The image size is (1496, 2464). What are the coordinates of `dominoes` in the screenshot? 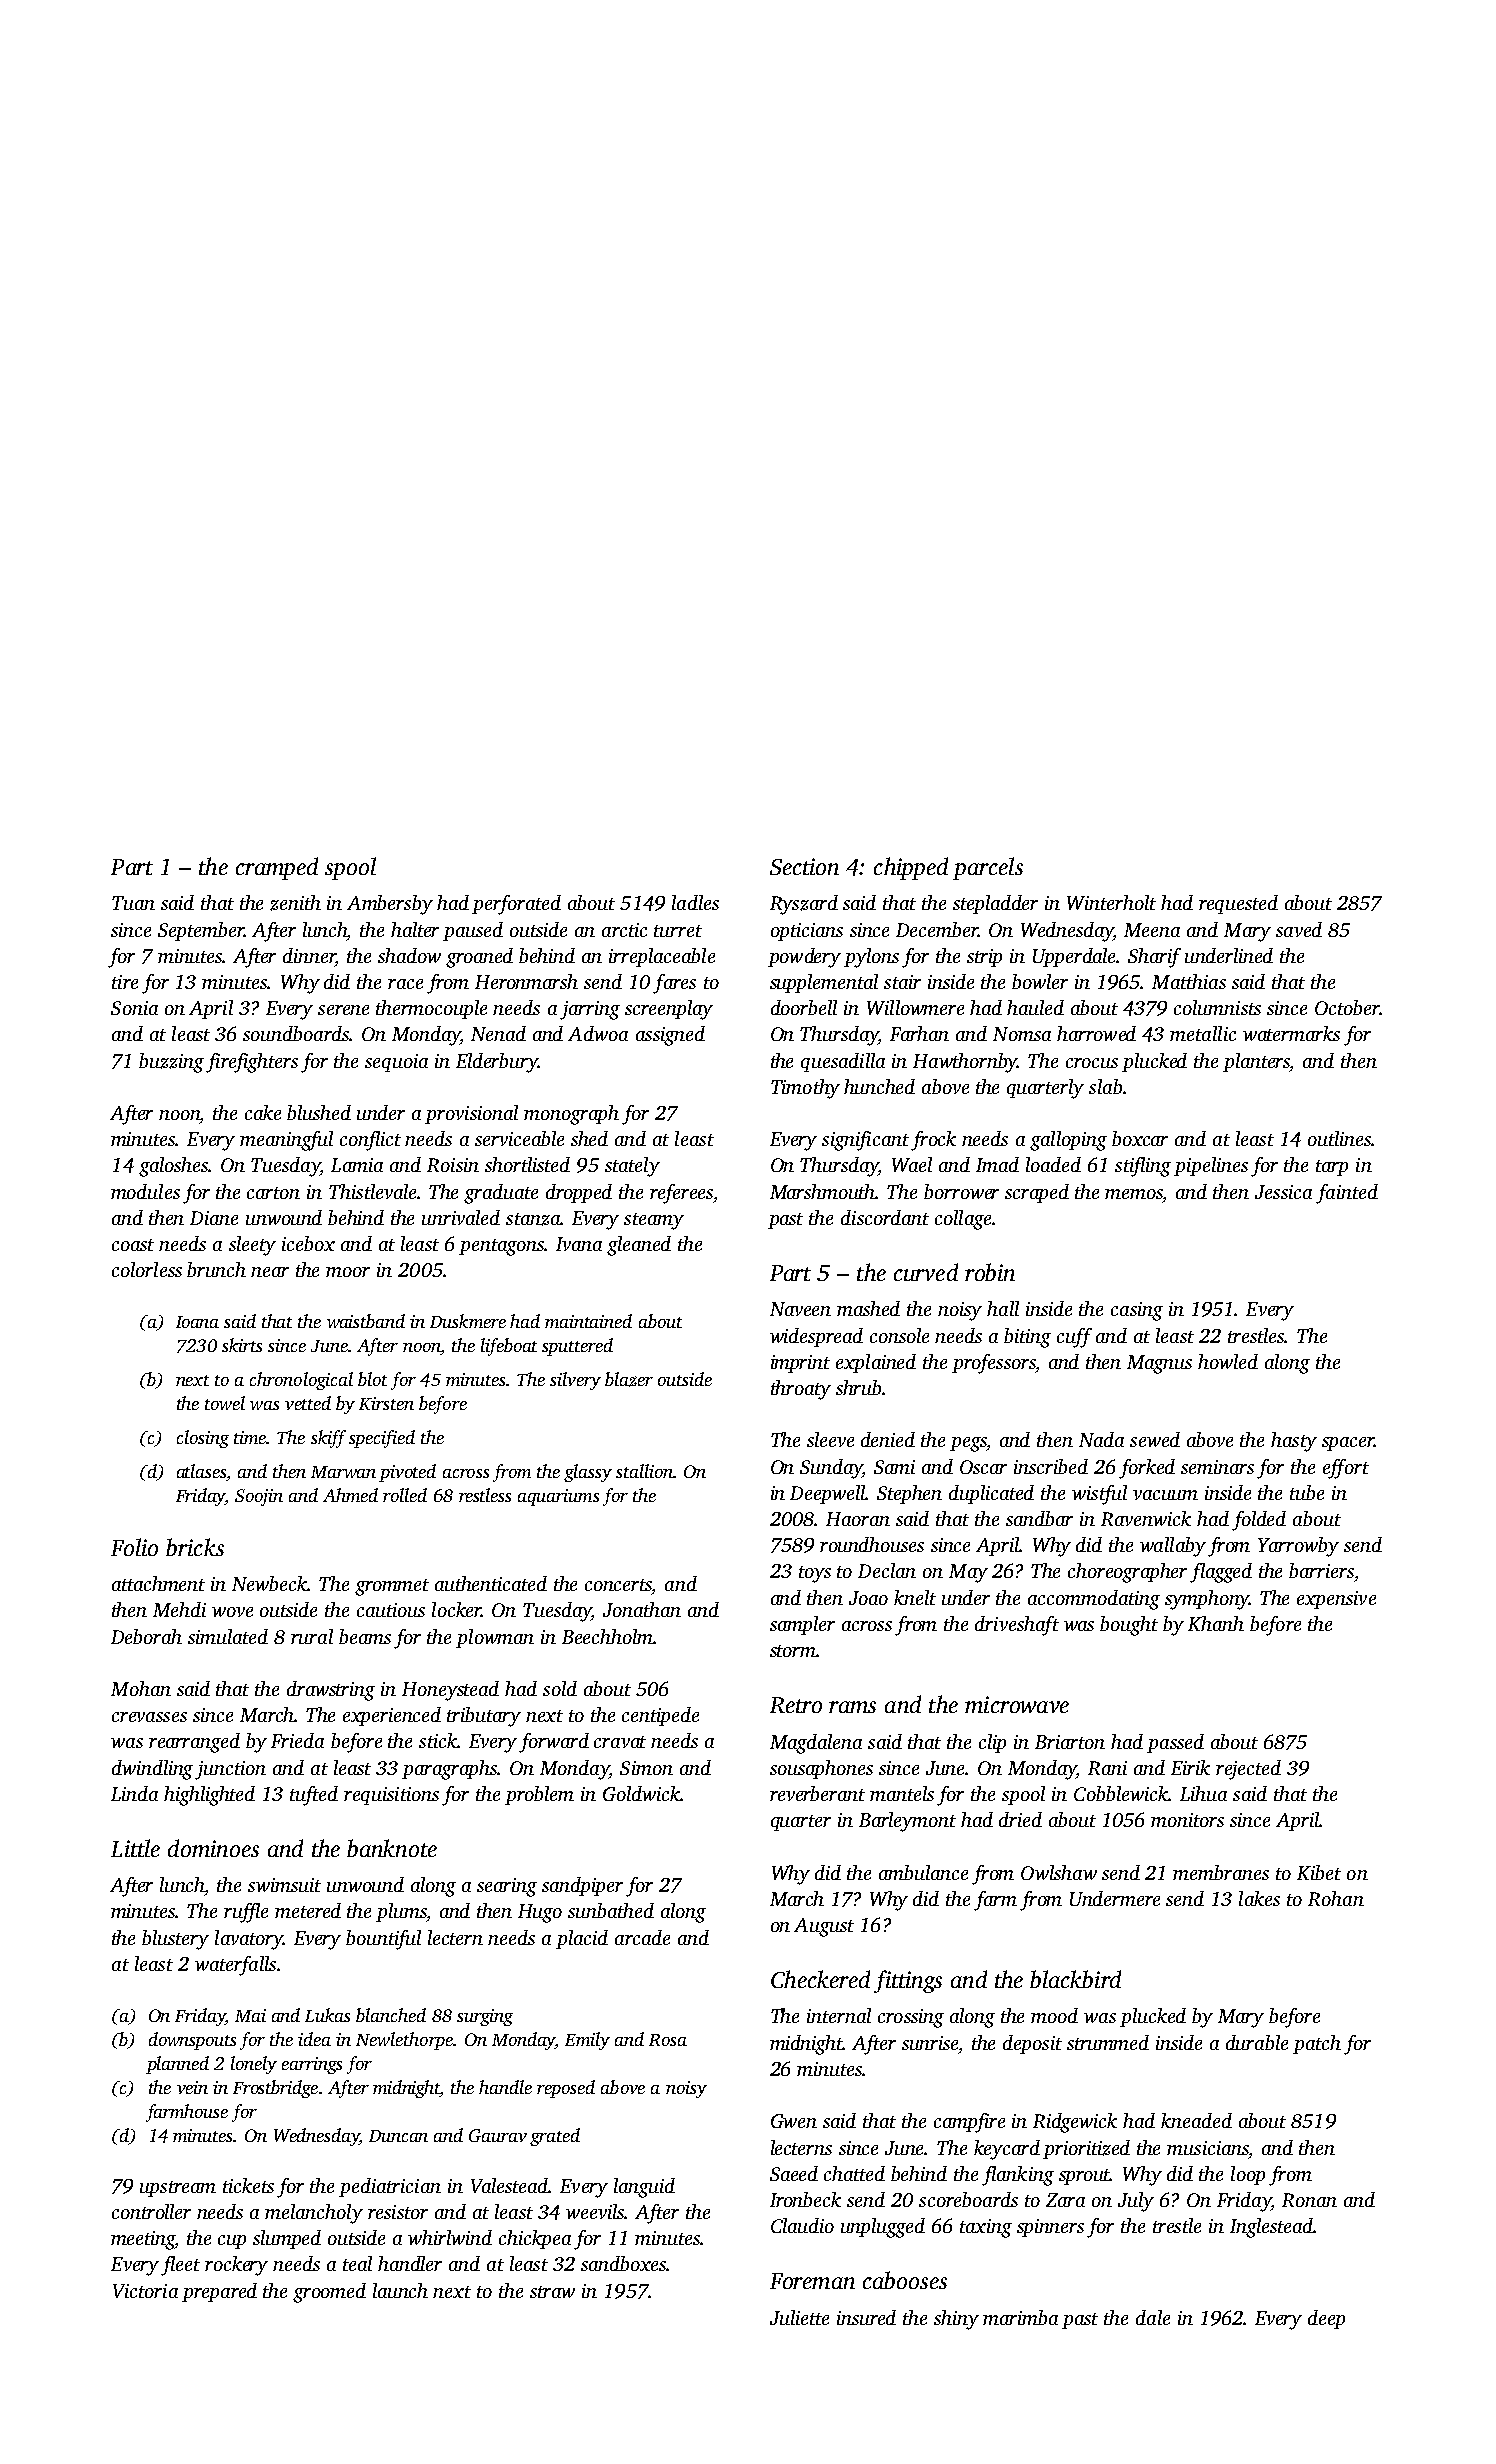 It's located at (213, 1848).
